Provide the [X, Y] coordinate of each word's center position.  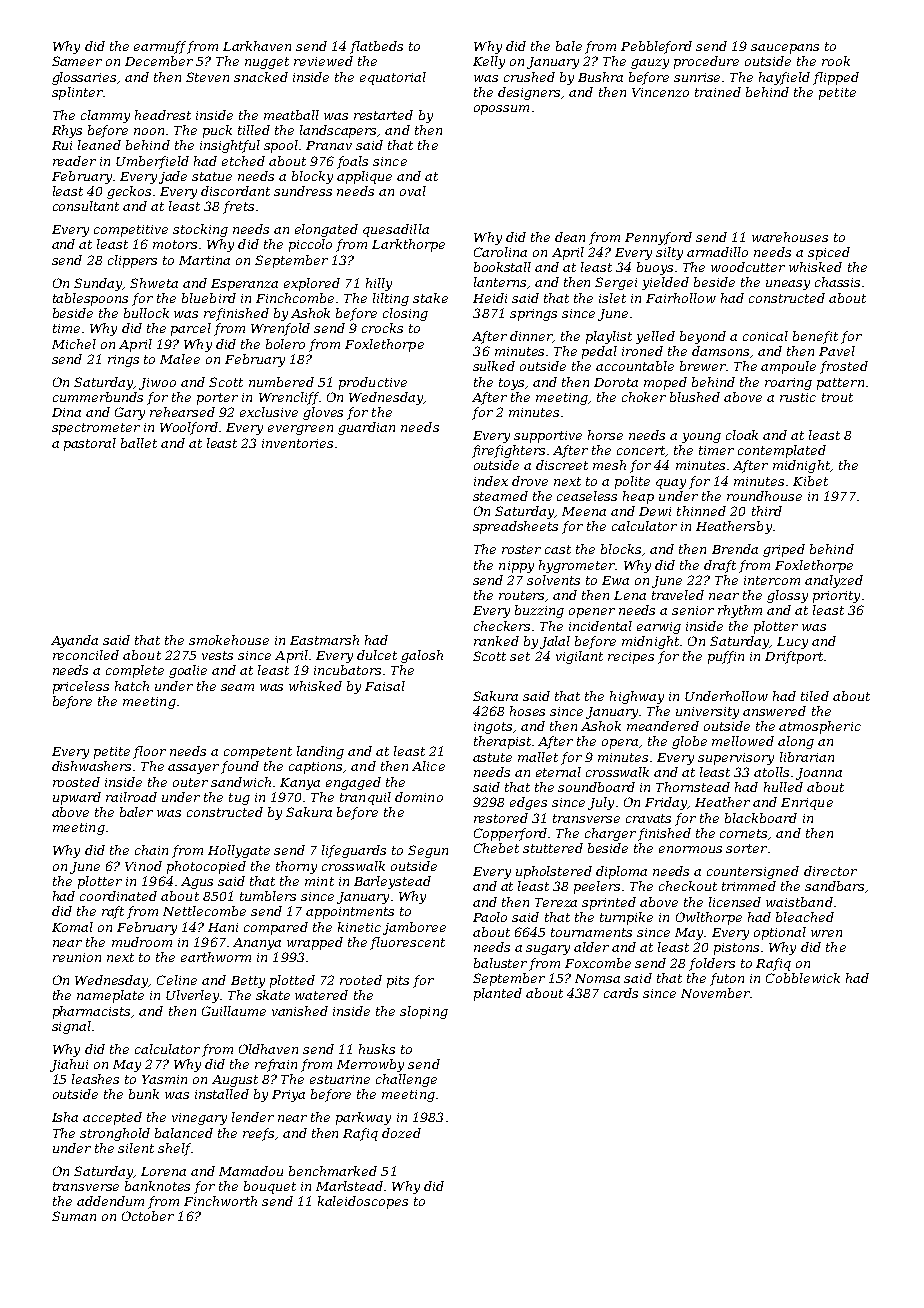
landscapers [339, 131]
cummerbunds [98, 397]
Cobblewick [803, 978]
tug [239, 799]
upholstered [554, 872]
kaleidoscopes [363, 1202]
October [148, 1216]
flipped [836, 78]
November [715, 993]
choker [644, 397]
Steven [207, 77]
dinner [531, 337]
